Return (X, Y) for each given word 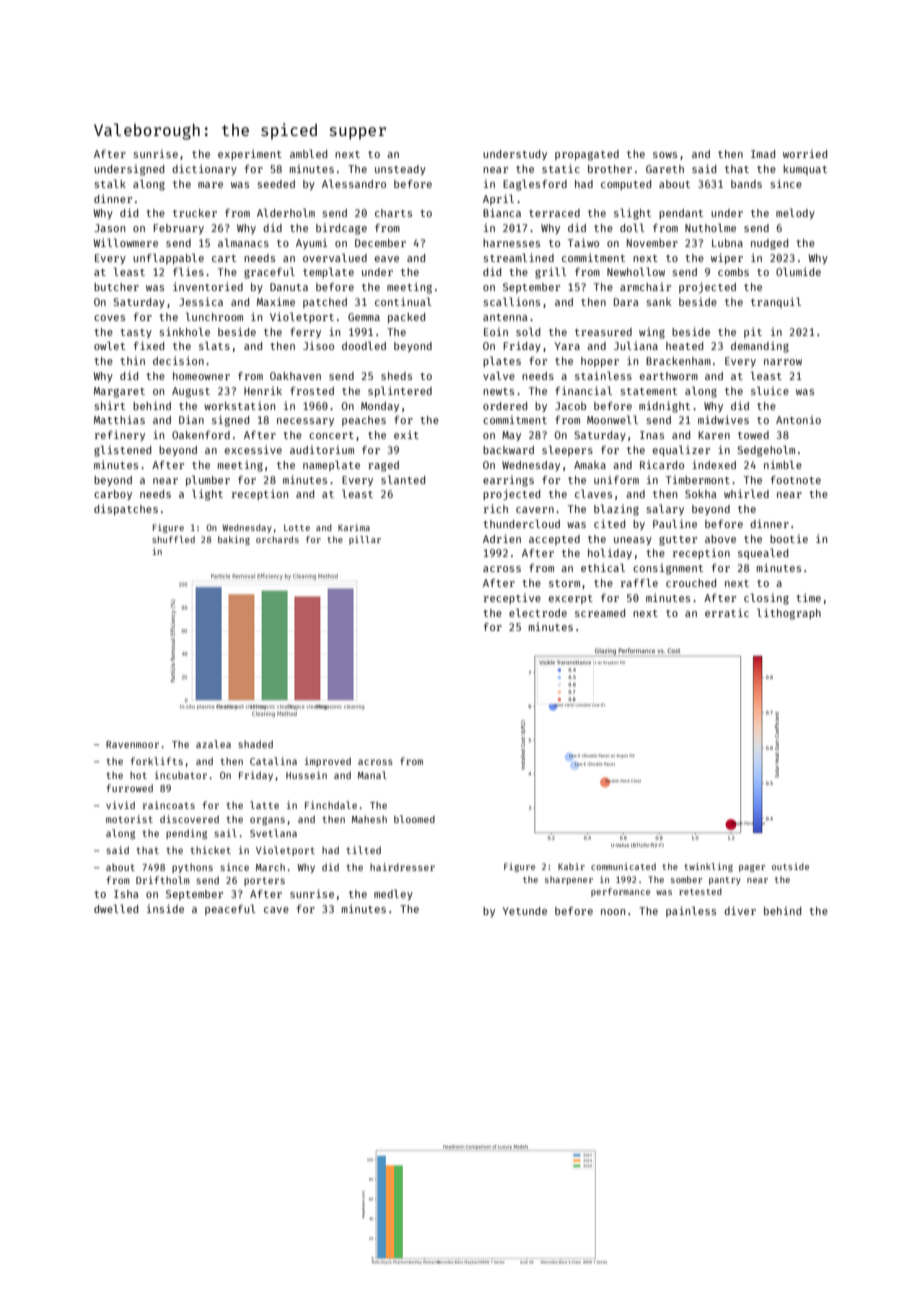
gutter (678, 541)
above (720, 539)
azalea (213, 744)
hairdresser (402, 867)
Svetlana (273, 833)
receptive (512, 598)
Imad (763, 154)
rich (496, 508)
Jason (109, 228)
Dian (191, 419)
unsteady (400, 170)
